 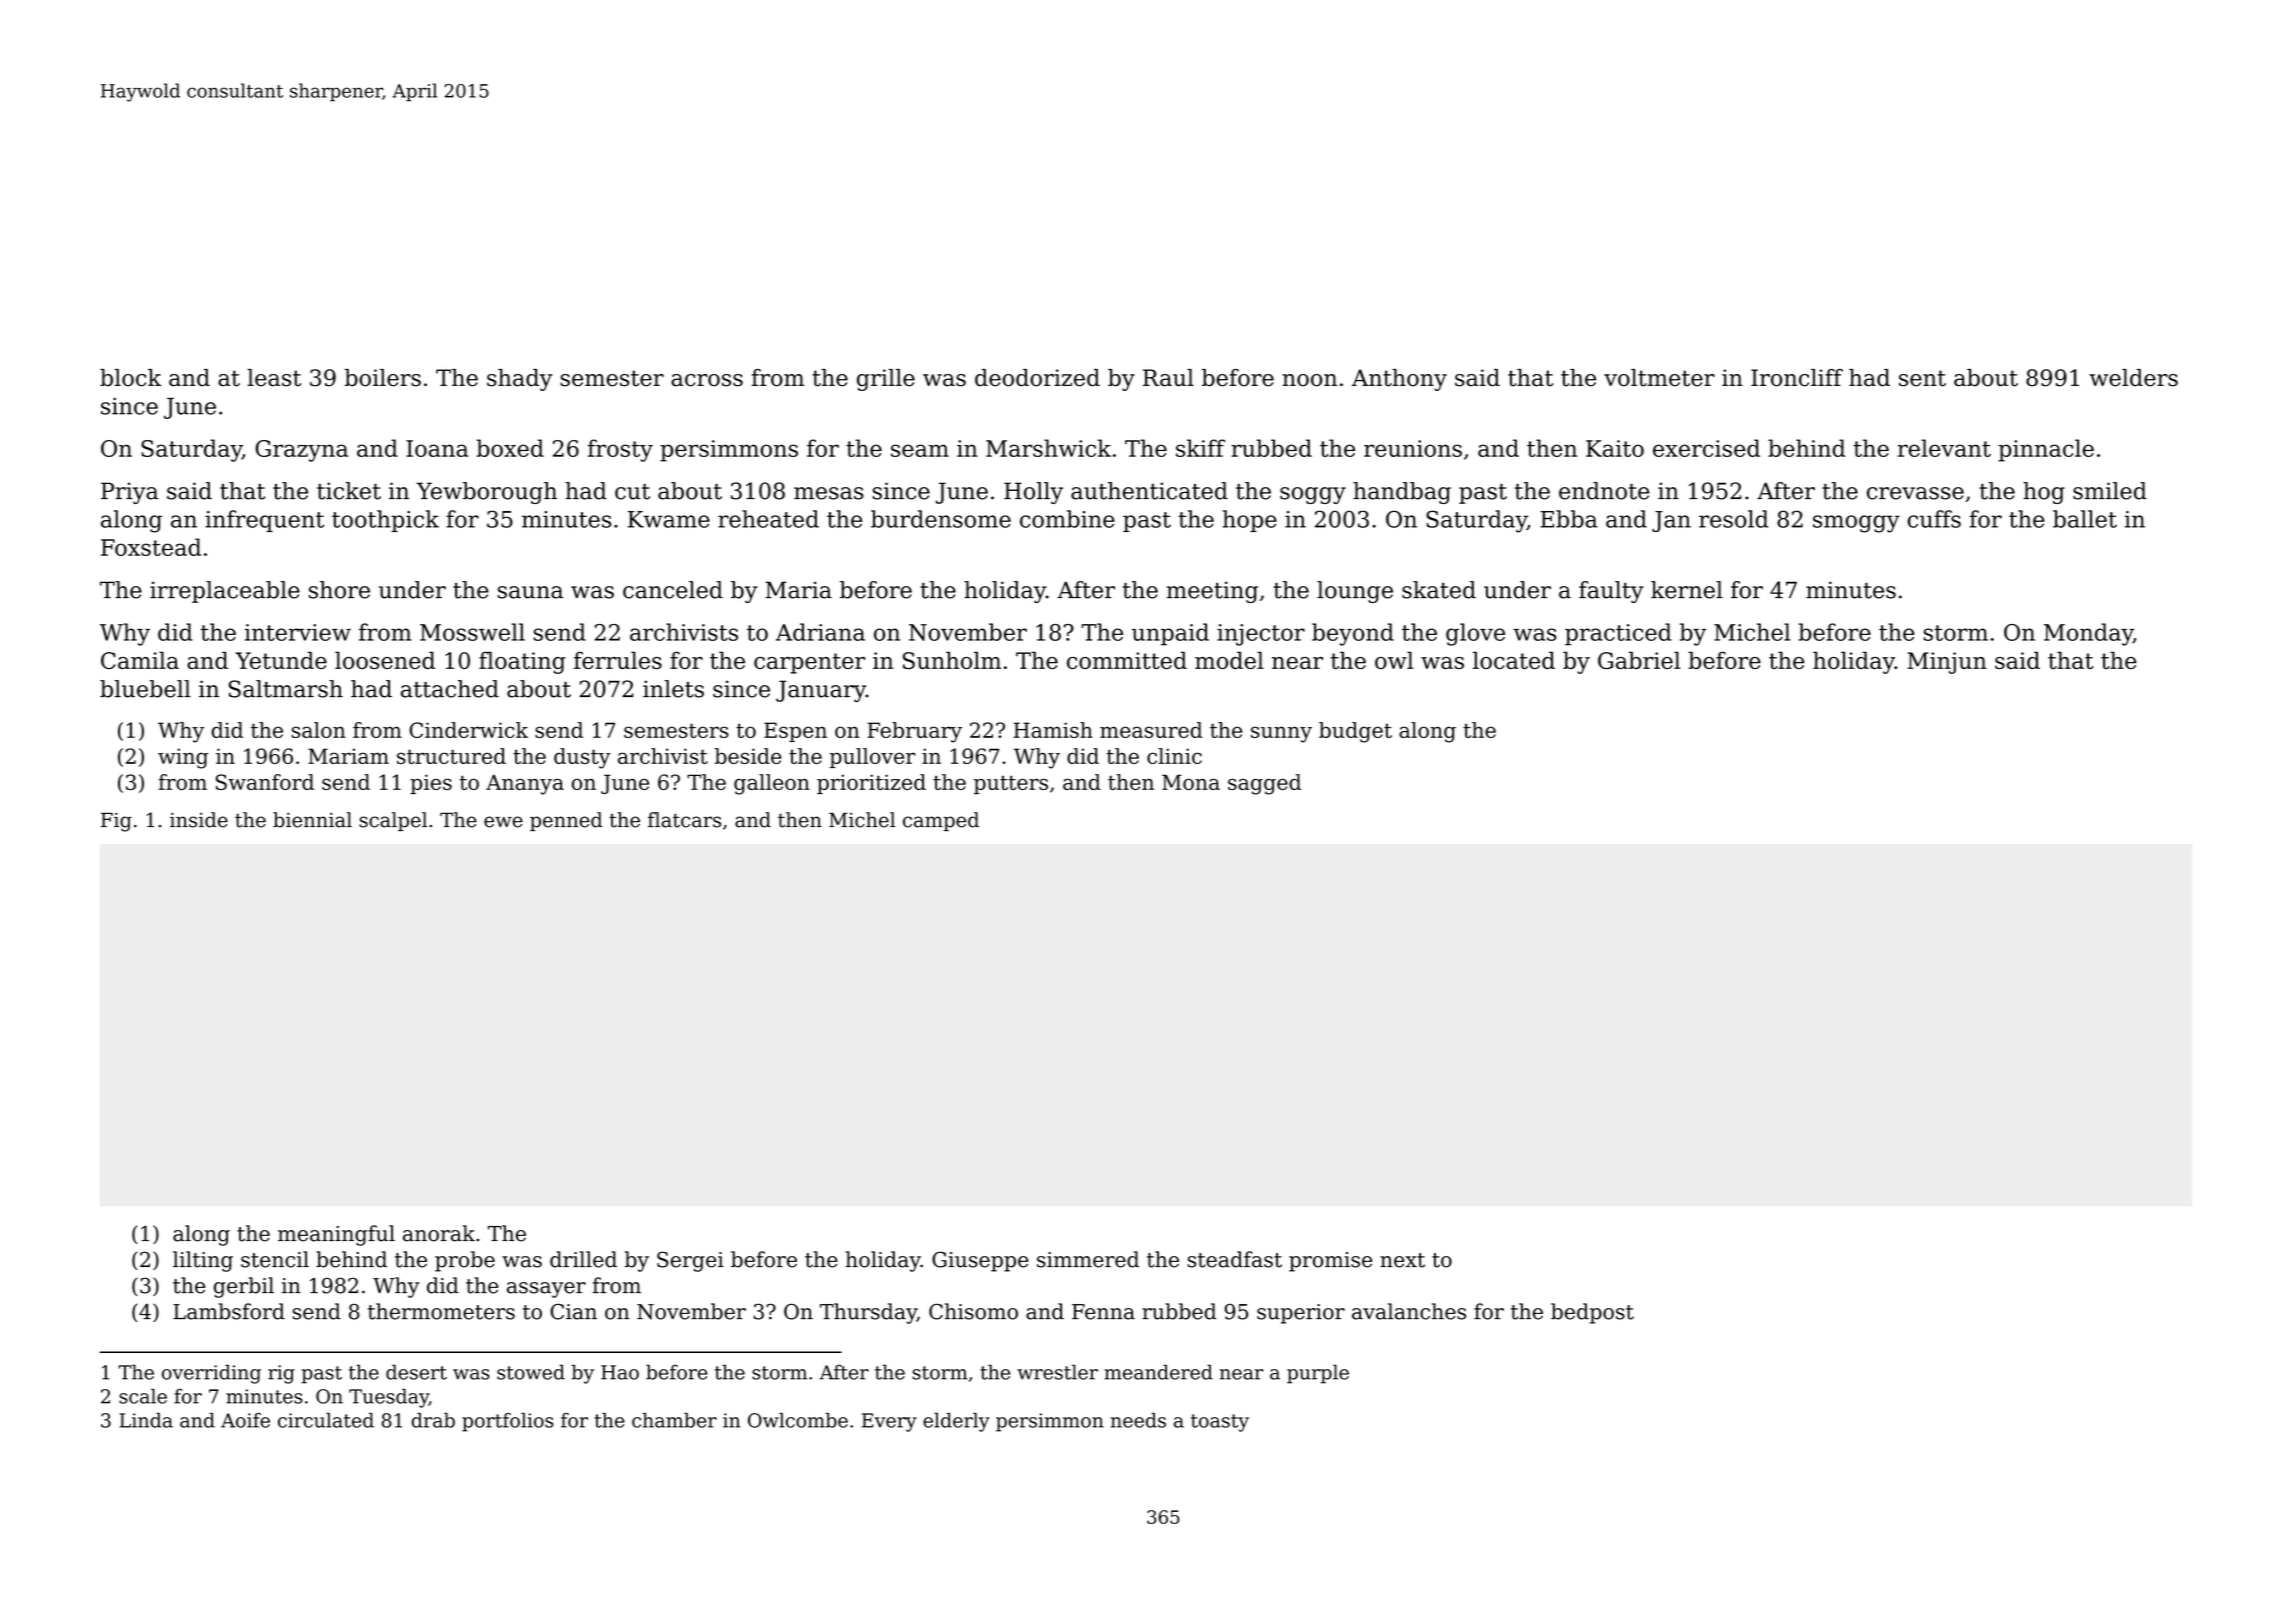 I want to click on grille, so click(x=886, y=380).
